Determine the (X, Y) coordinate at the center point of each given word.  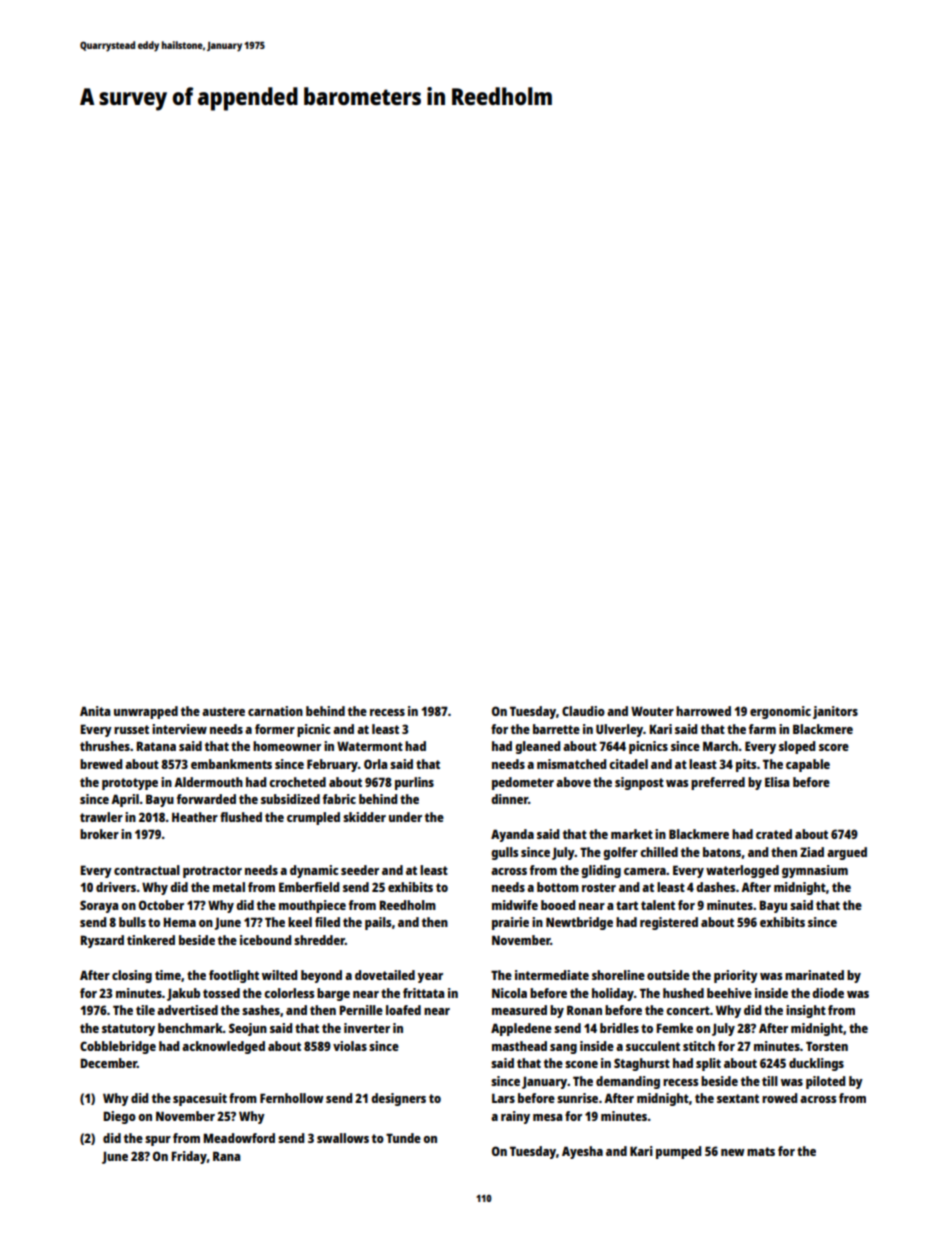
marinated (814, 975)
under (405, 817)
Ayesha (582, 1152)
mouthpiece (312, 906)
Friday (189, 1157)
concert (688, 1010)
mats (761, 1151)
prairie (510, 923)
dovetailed (385, 975)
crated (774, 834)
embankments (231, 764)
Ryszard (102, 941)
